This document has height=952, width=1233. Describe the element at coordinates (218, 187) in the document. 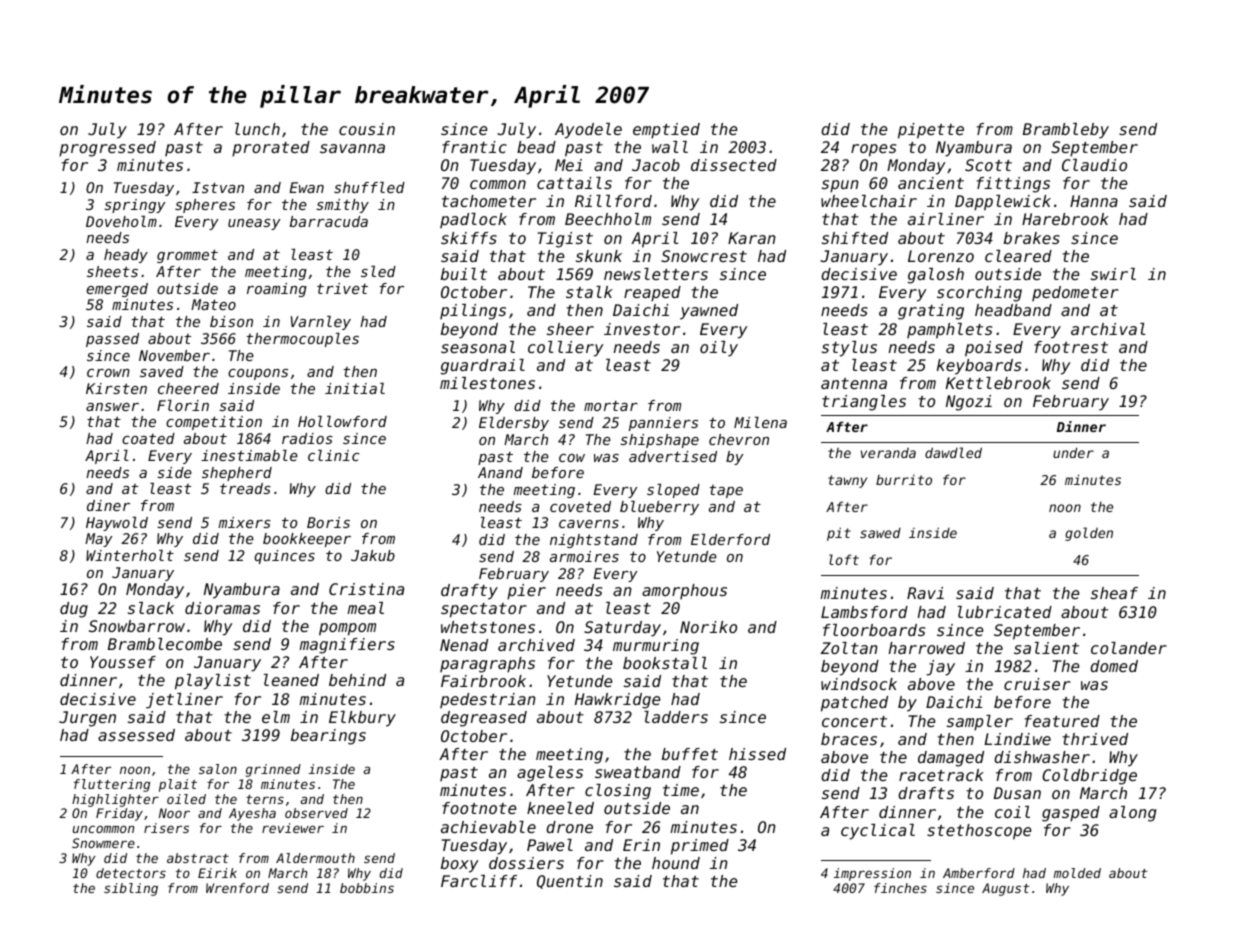

I see `Istvan` at that location.
